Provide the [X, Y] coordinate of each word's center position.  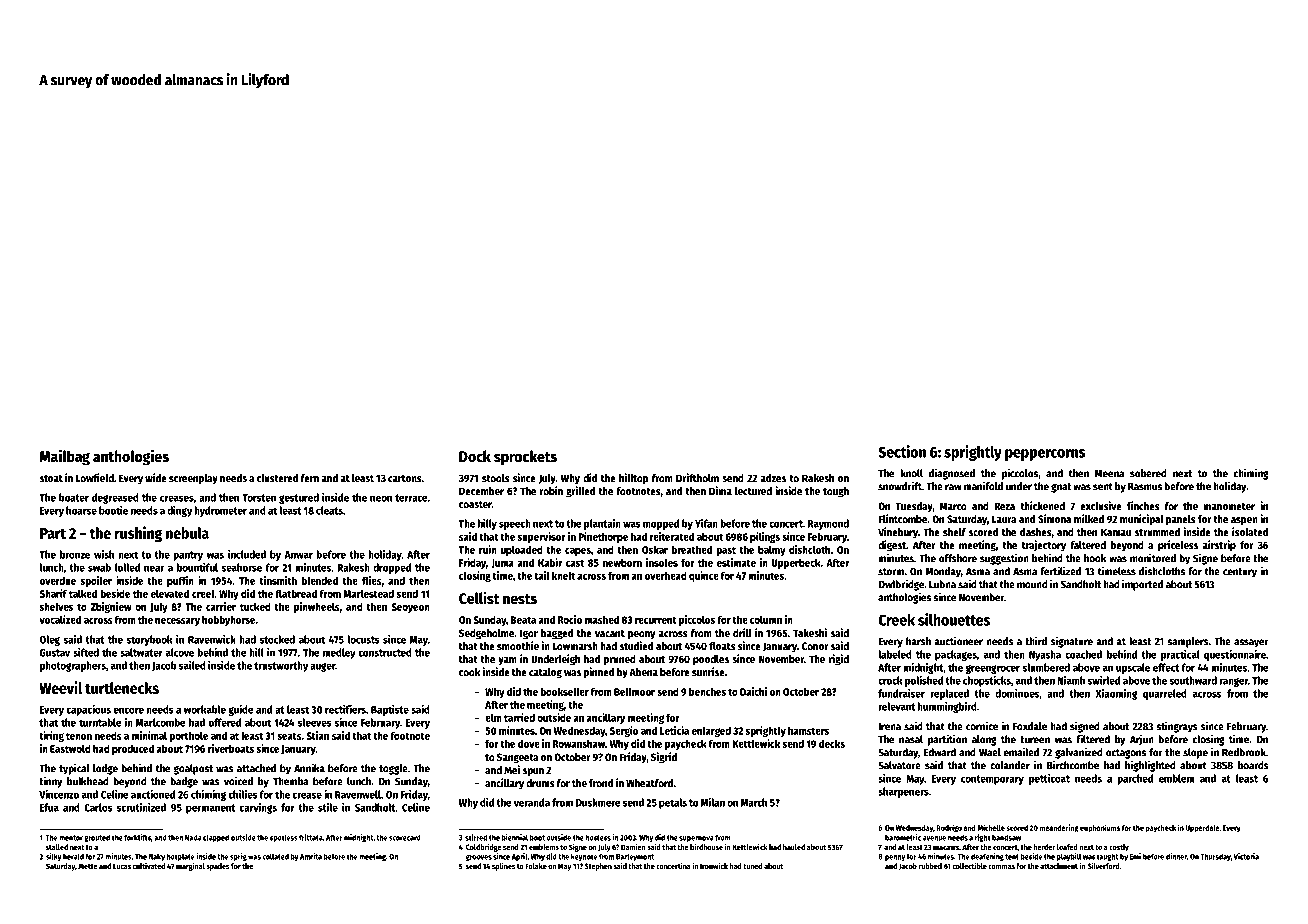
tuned [752, 866]
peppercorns [1045, 455]
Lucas [122, 866]
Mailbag [65, 457]
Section [902, 451]
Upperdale [1202, 829]
